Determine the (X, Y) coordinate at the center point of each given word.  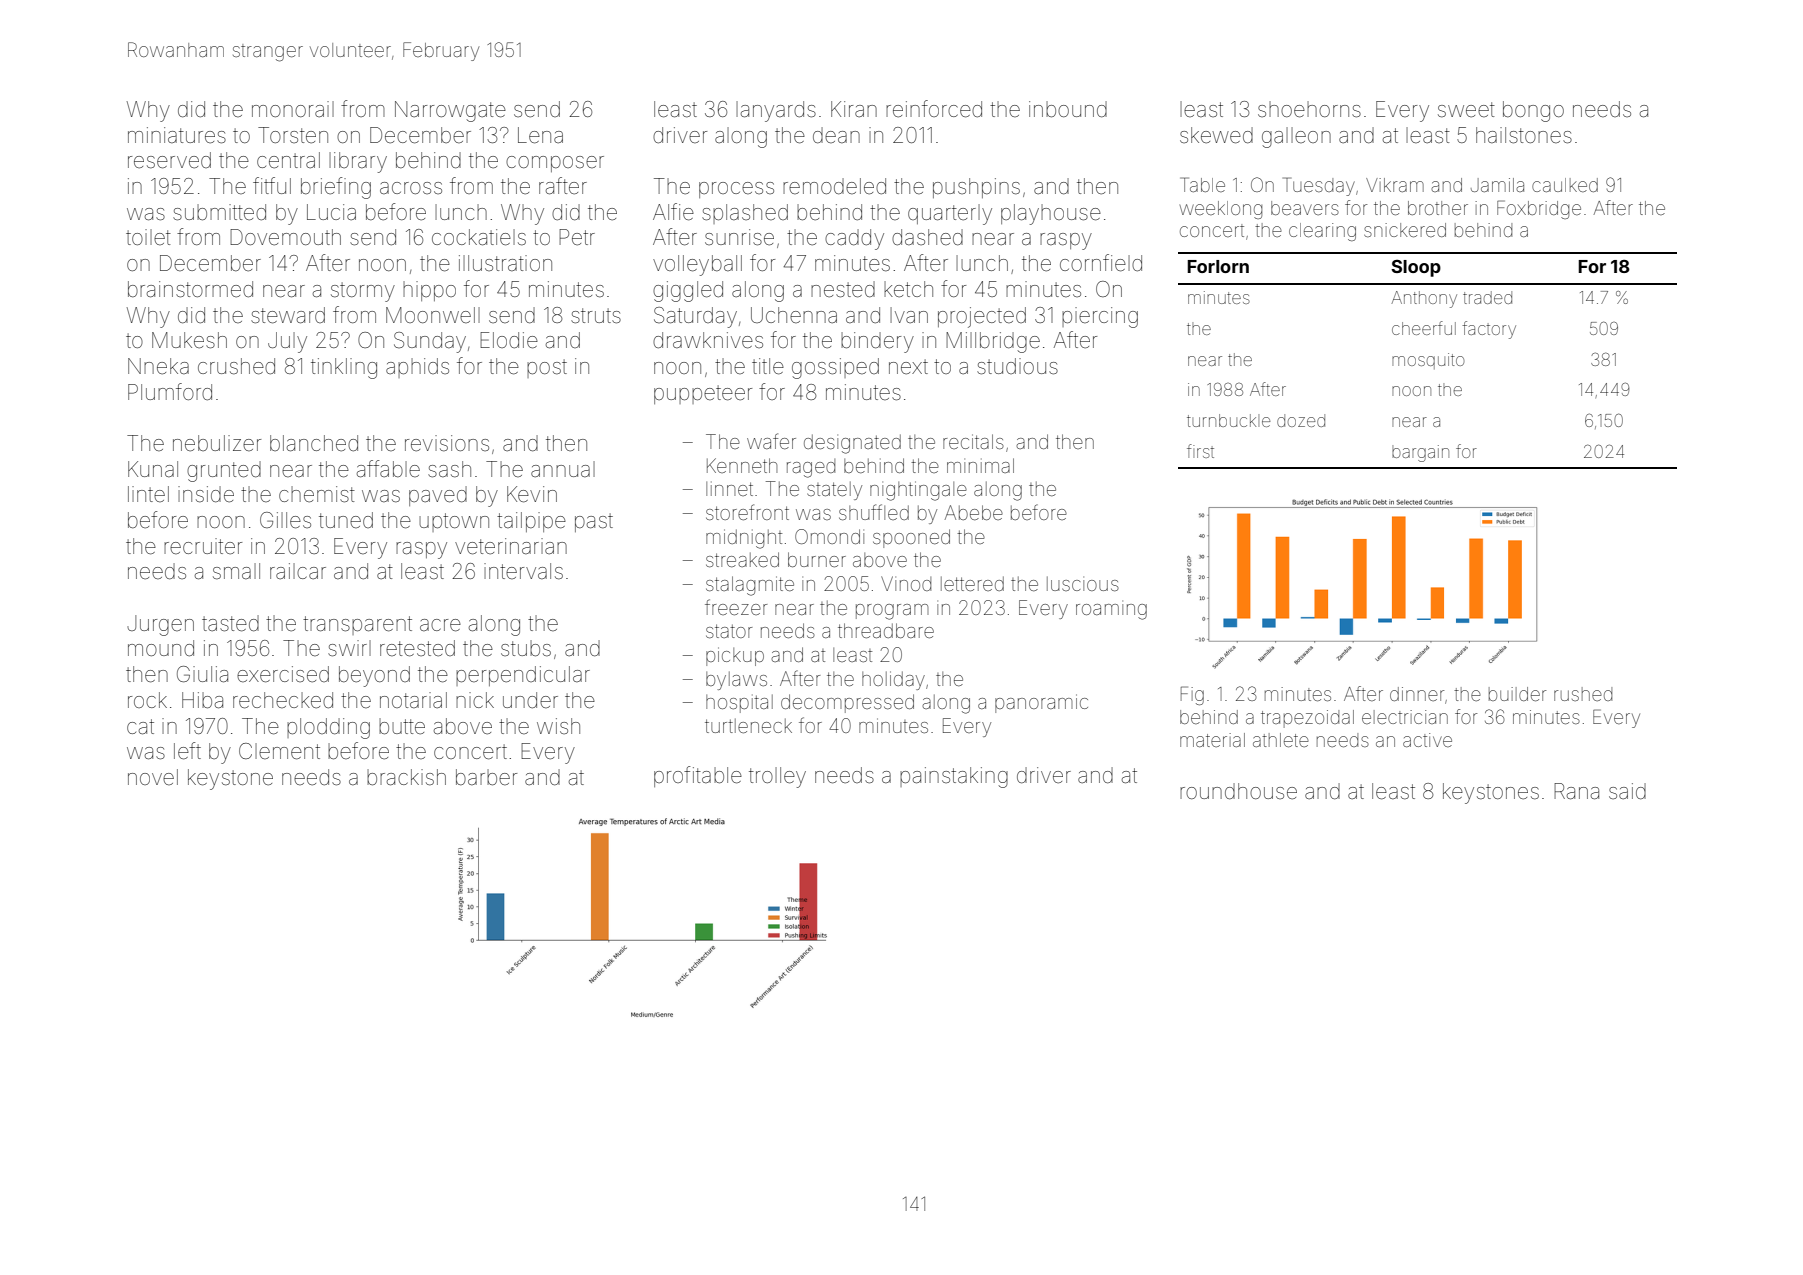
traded (1487, 297)
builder (1517, 694)
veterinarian (511, 546)
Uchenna (794, 315)
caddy (854, 239)
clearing (1322, 232)
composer (555, 164)
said (1627, 791)
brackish (406, 777)
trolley (777, 777)
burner (817, 559)
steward (288, 315)
